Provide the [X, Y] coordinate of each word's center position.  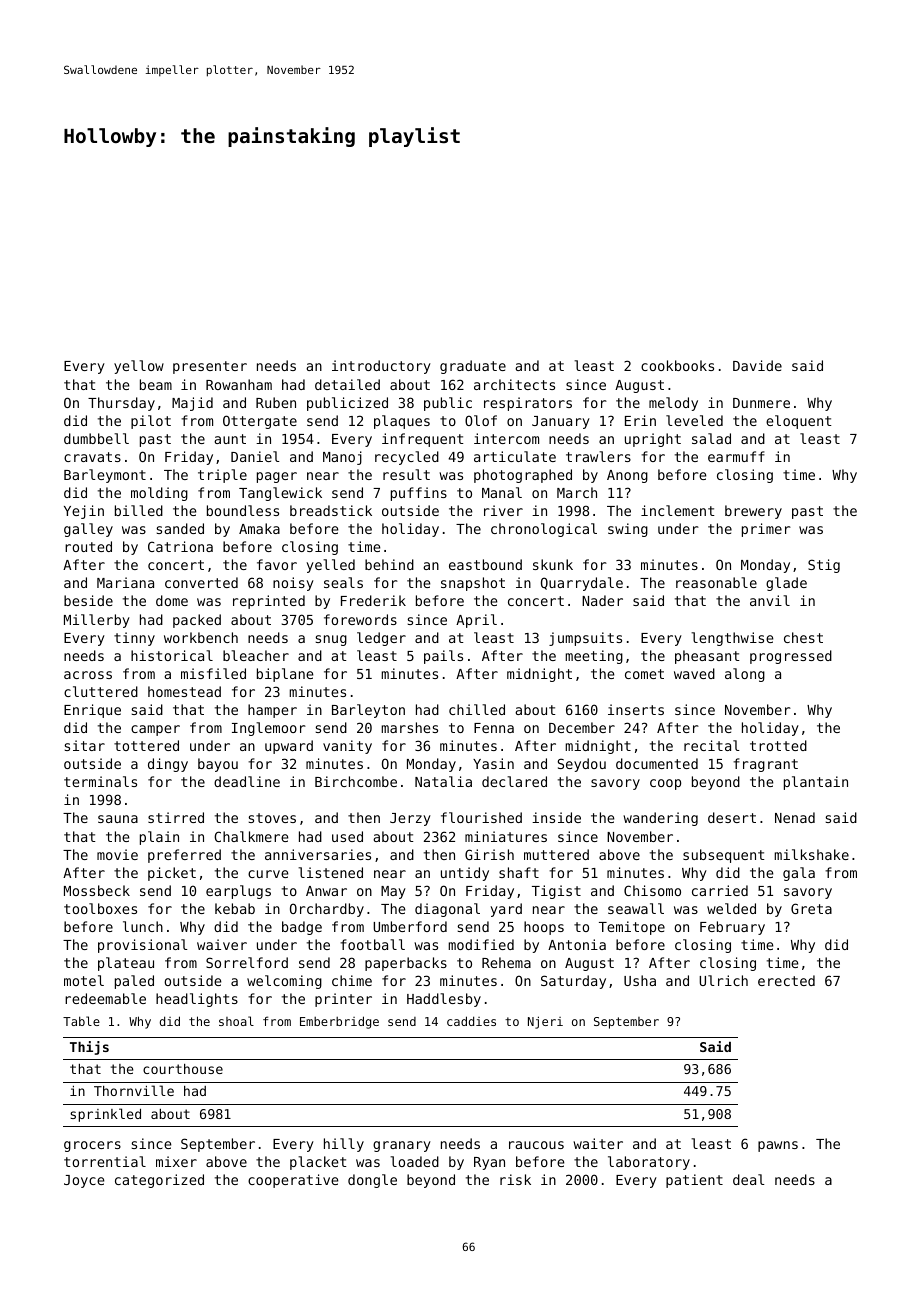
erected [786, 980]
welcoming [284, 982]
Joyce [84, 1181]
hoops [544, 928]
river [503, 510]
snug [331, 640]
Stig [824, 566]
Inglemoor [269, 729]
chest [803, 637]
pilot [151, 422]
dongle [372, 1181]
